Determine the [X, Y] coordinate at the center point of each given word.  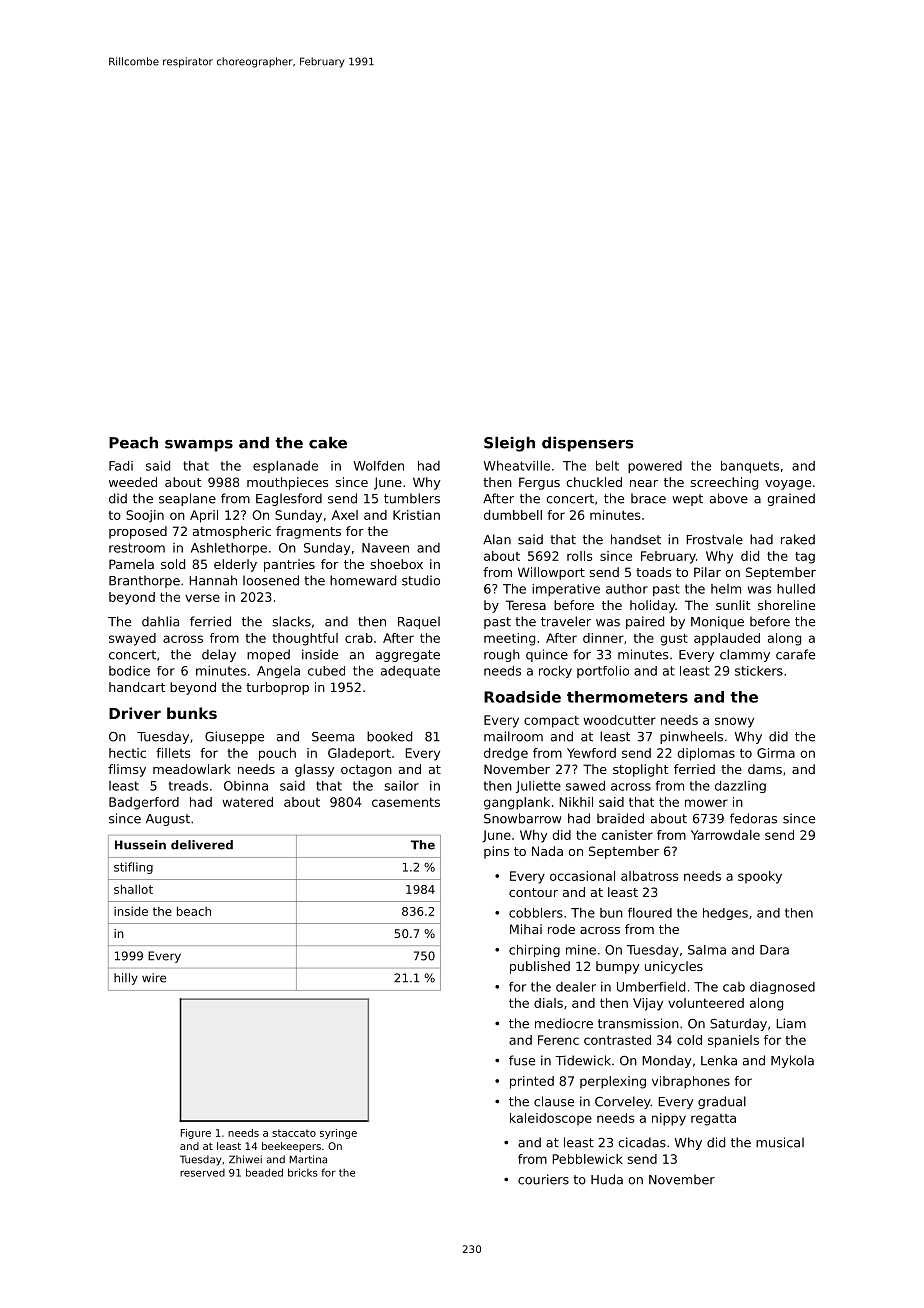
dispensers [587, 444]
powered [655, 467]
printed [532, 1082]
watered [247, 802]
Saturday [738, 1024]
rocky [555, 672]
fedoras [753, 818]
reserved [202, 1173]
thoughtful [305, 639]
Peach [133, 443]
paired [645, 622]
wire [154, 978]
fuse [522, 1060]
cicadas [642, 1142]
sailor [401, 786]
